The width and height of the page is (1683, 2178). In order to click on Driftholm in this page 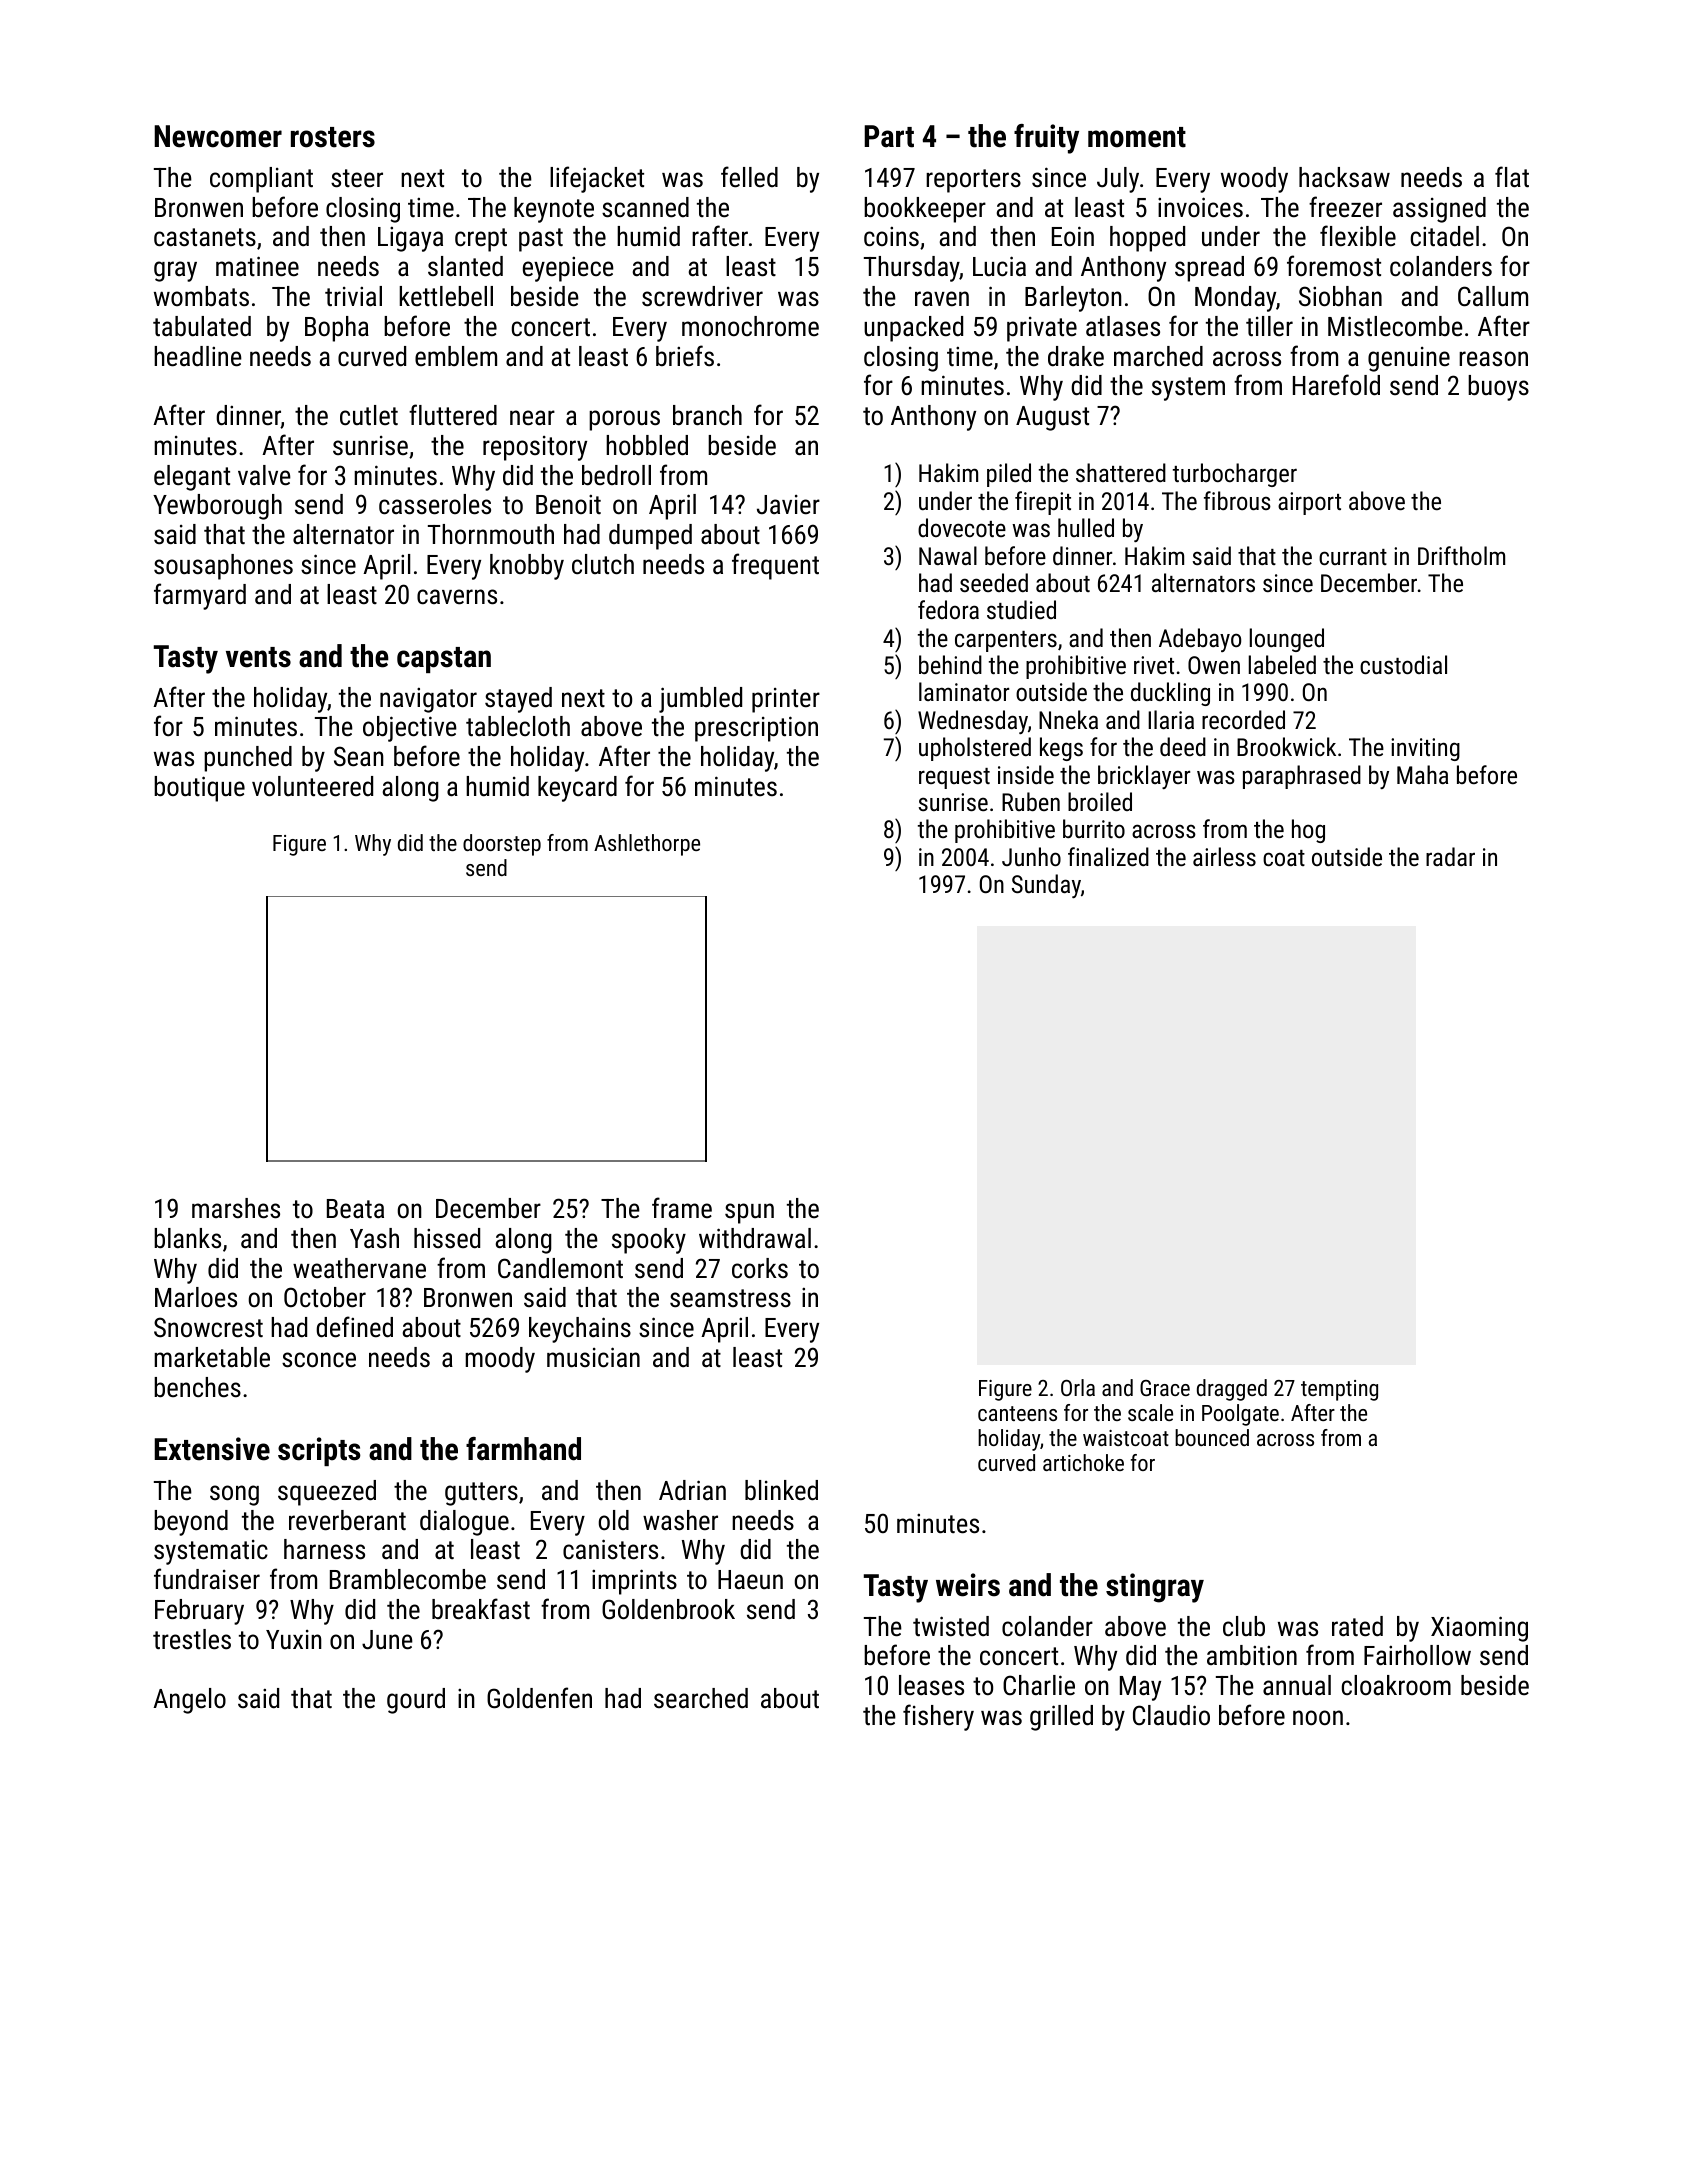, I will do `click(1461, 555)`.
